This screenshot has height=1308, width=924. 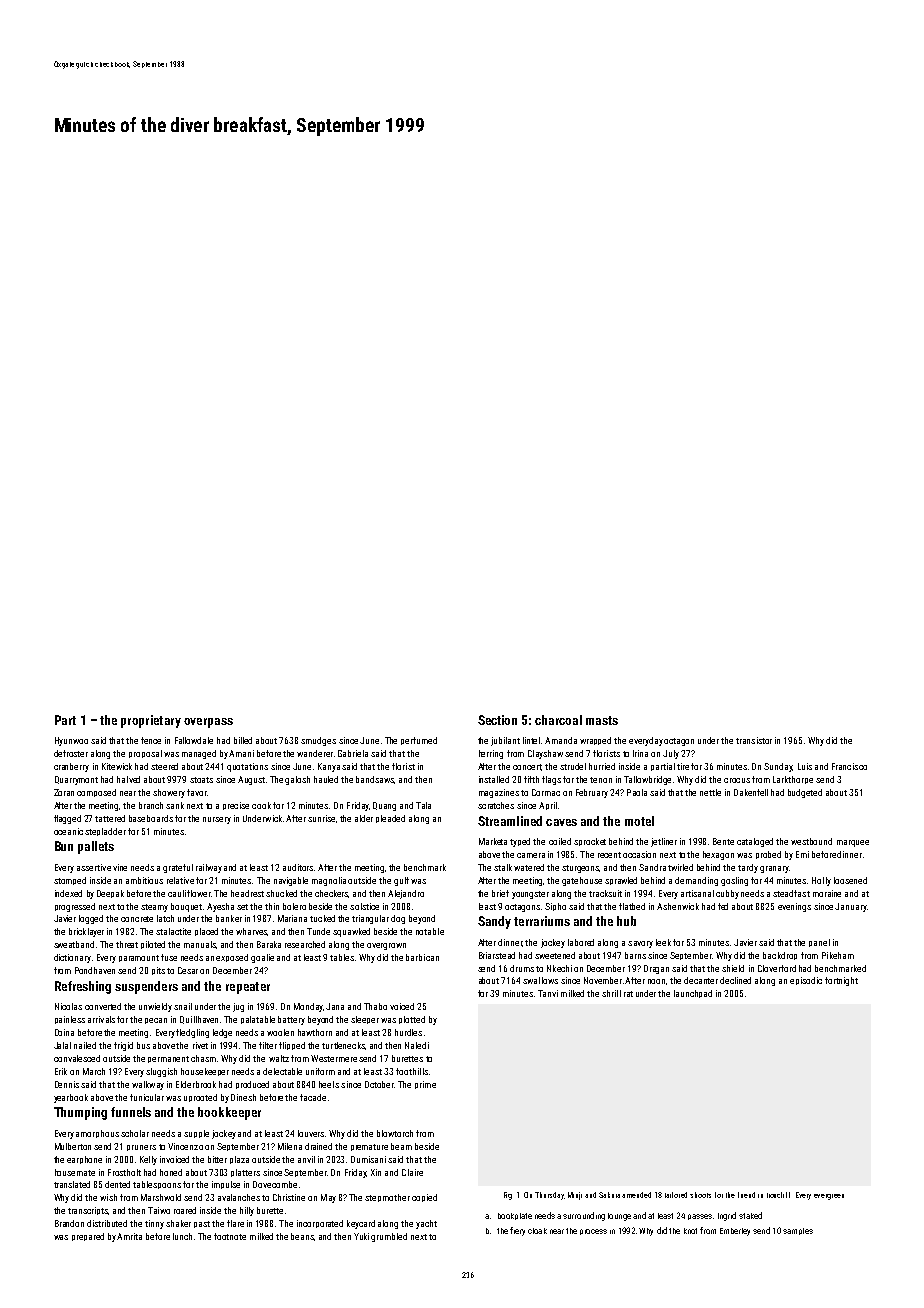 I want to click on Sunday, so click(x=778, y=767).
